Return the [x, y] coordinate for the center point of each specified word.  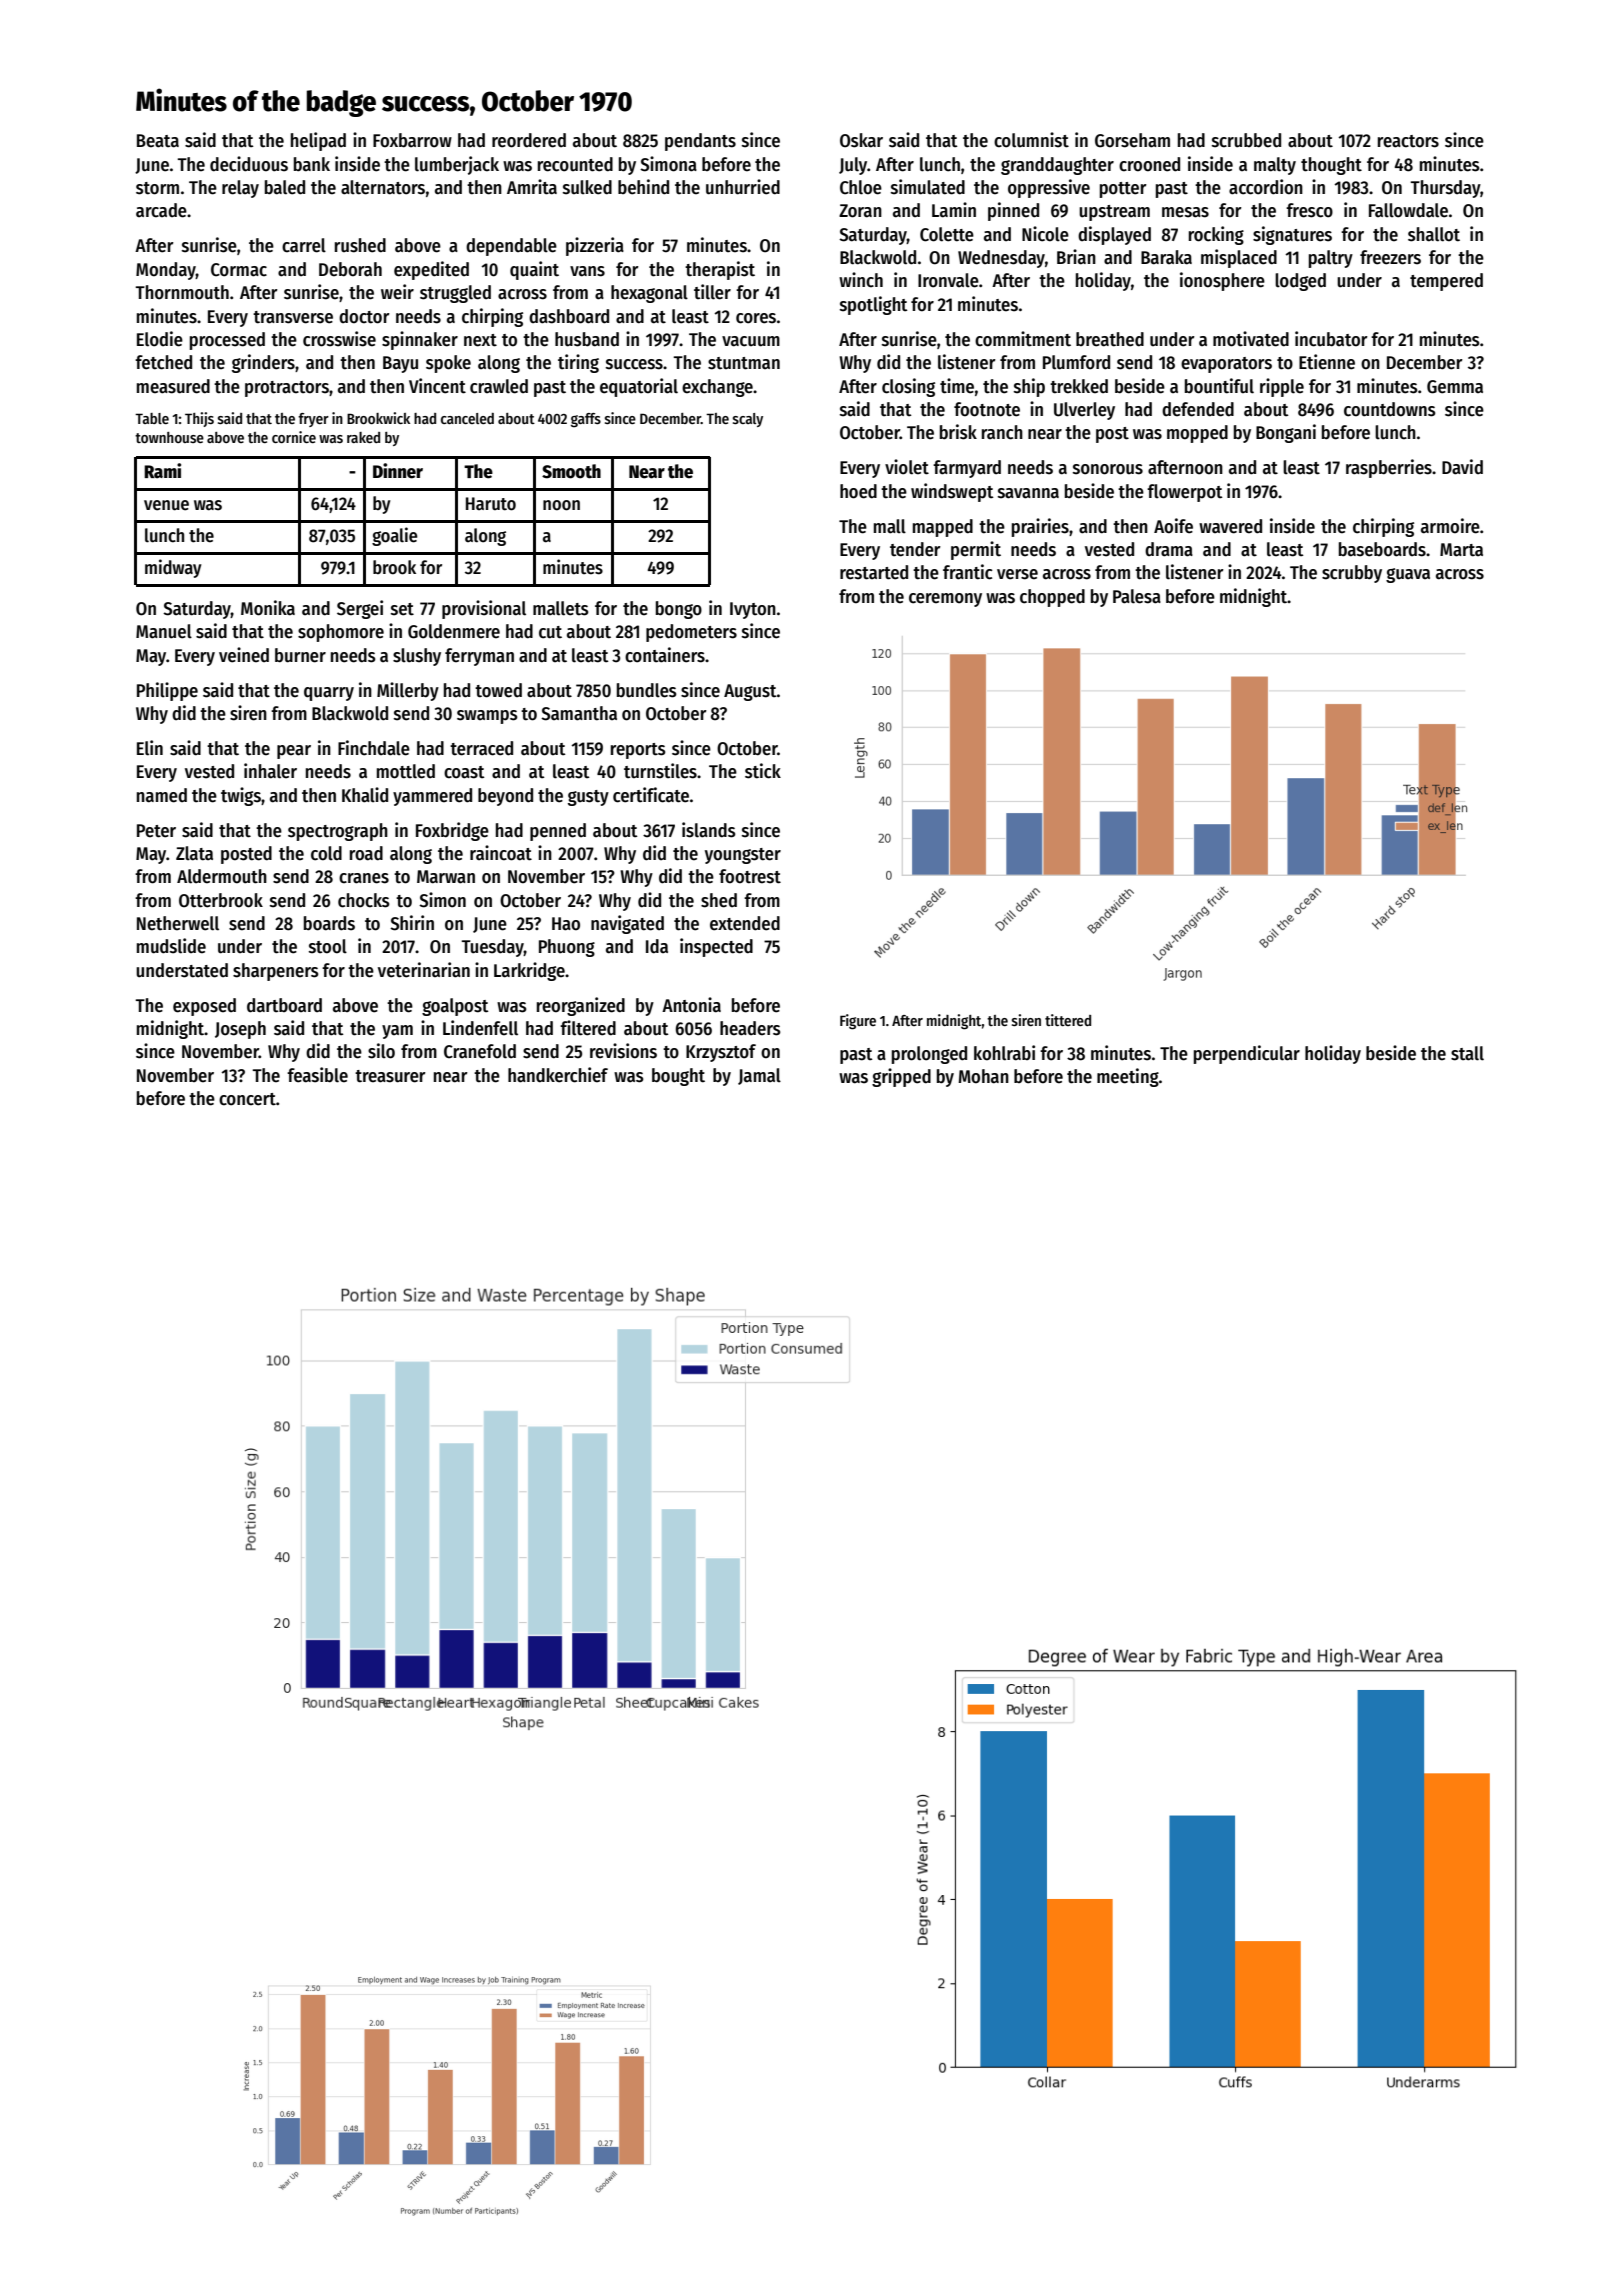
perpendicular [1247, 1054]
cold [326, 853]
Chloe [861, 187]
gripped [901, 1077]
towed [498, 690]
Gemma [1455, 387]
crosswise [339, 339]
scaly [748, 420]
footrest [750, 876]
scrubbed [1246, 140]
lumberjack [457, 165]
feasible [317, 1075]
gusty [588, 798]
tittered [1068, 1020]
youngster [743, 856]
